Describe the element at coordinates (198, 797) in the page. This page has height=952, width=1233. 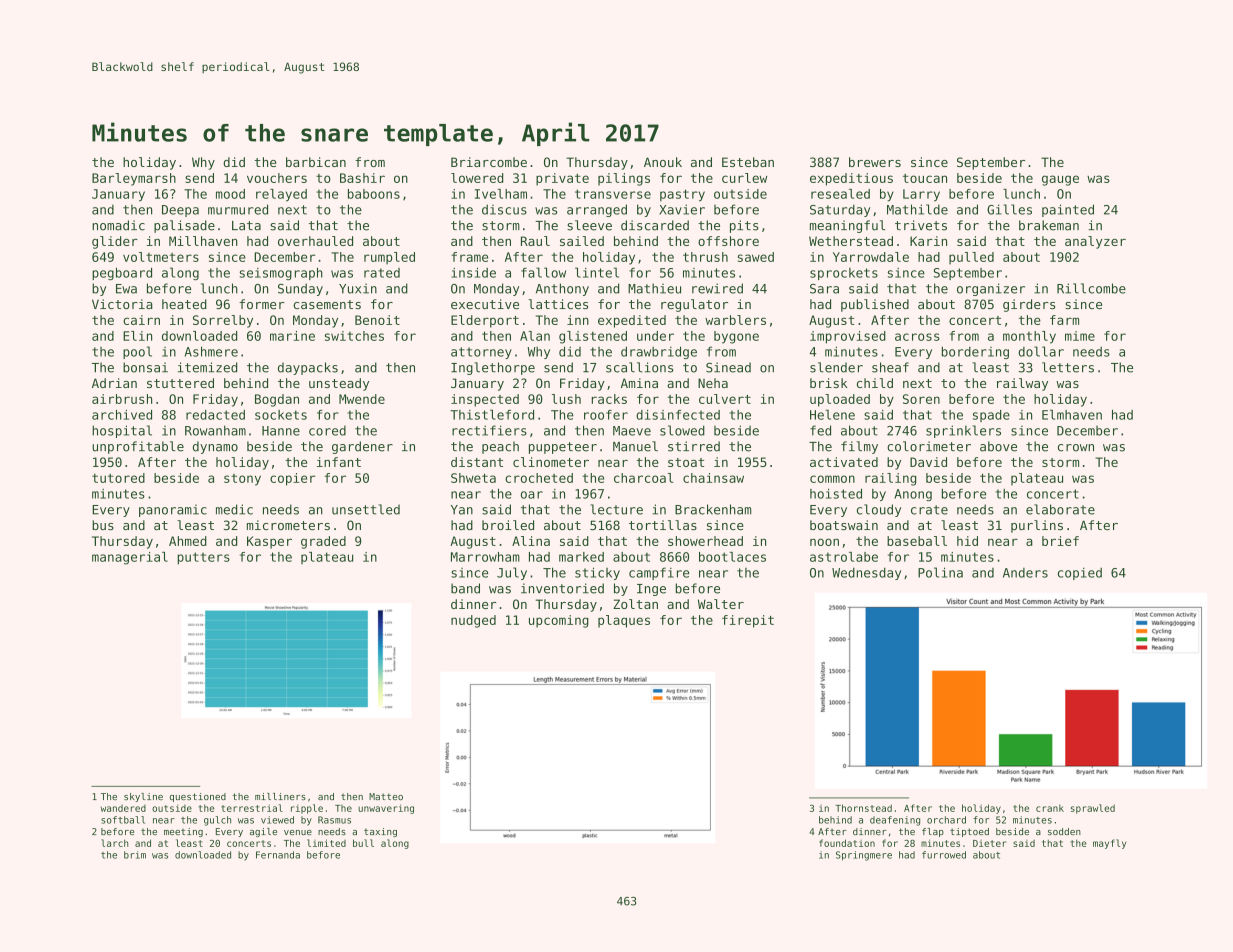
I see `questioned` at that location.
